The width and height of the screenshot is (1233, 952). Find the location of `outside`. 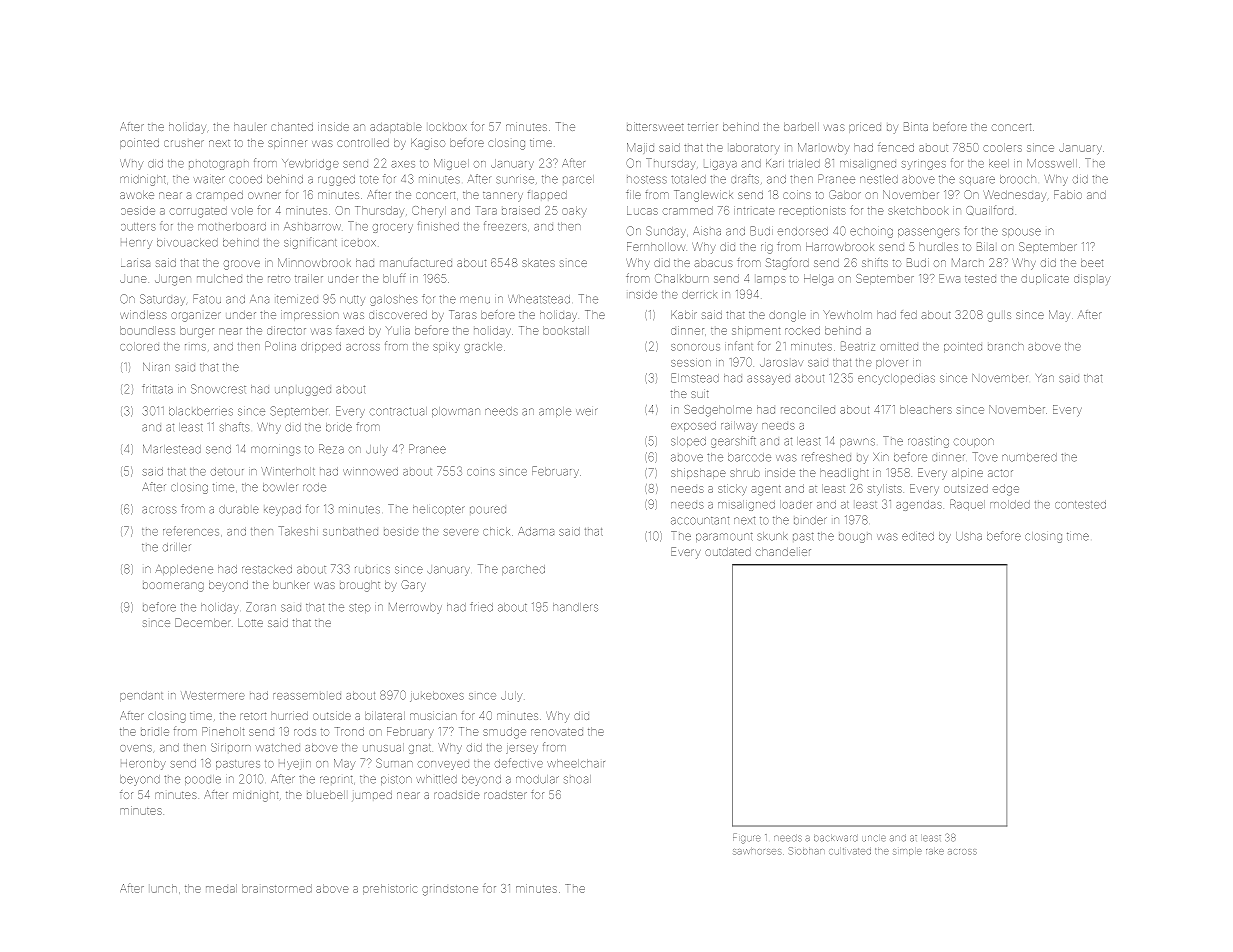

outside is located at coordinates (332, 716).
